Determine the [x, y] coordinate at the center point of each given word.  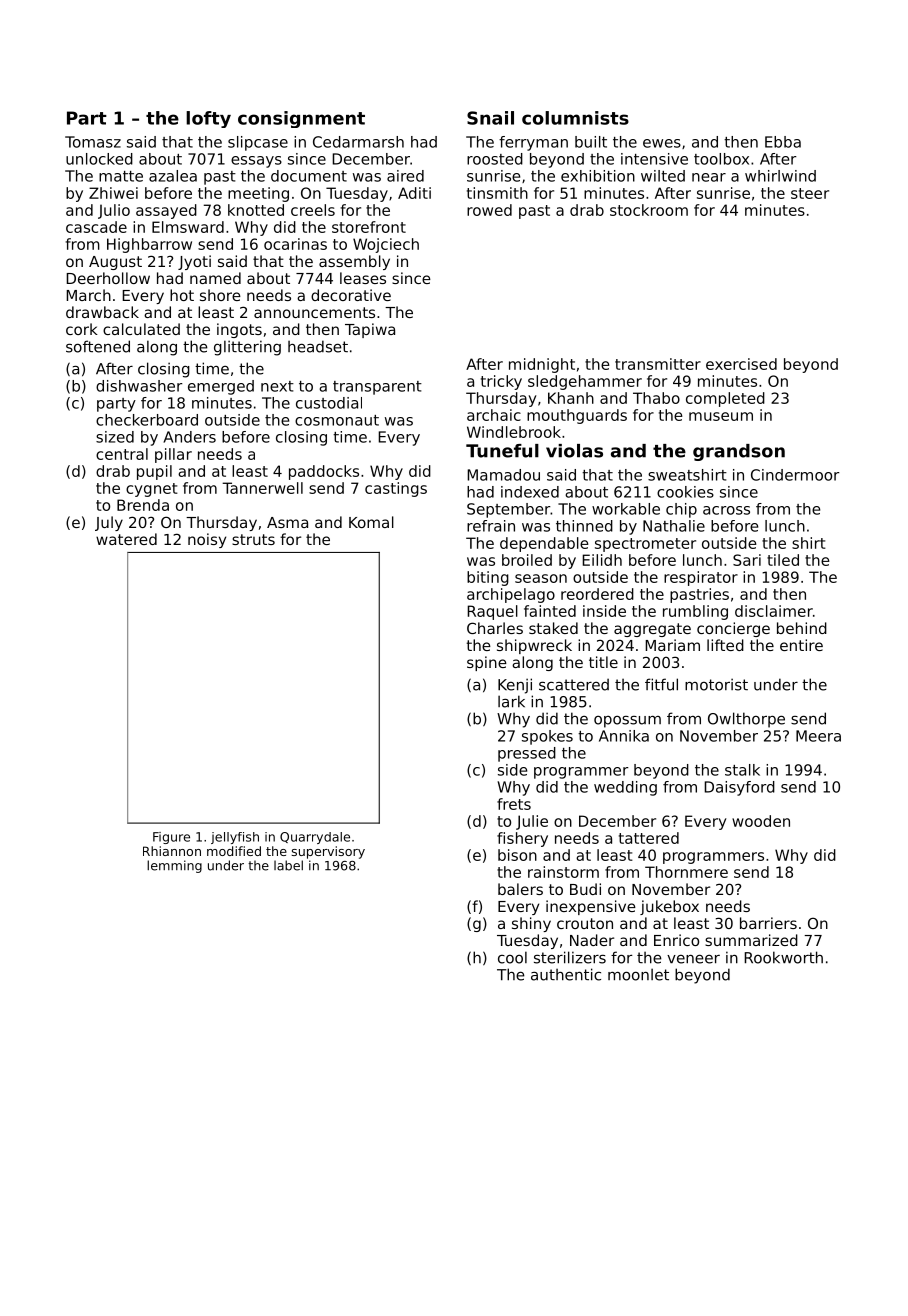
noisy [207, 540]
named [215, 278]
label [288, 865]
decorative [351, 295]
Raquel [492, 612]
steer [810, 193]
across [726, 510]
